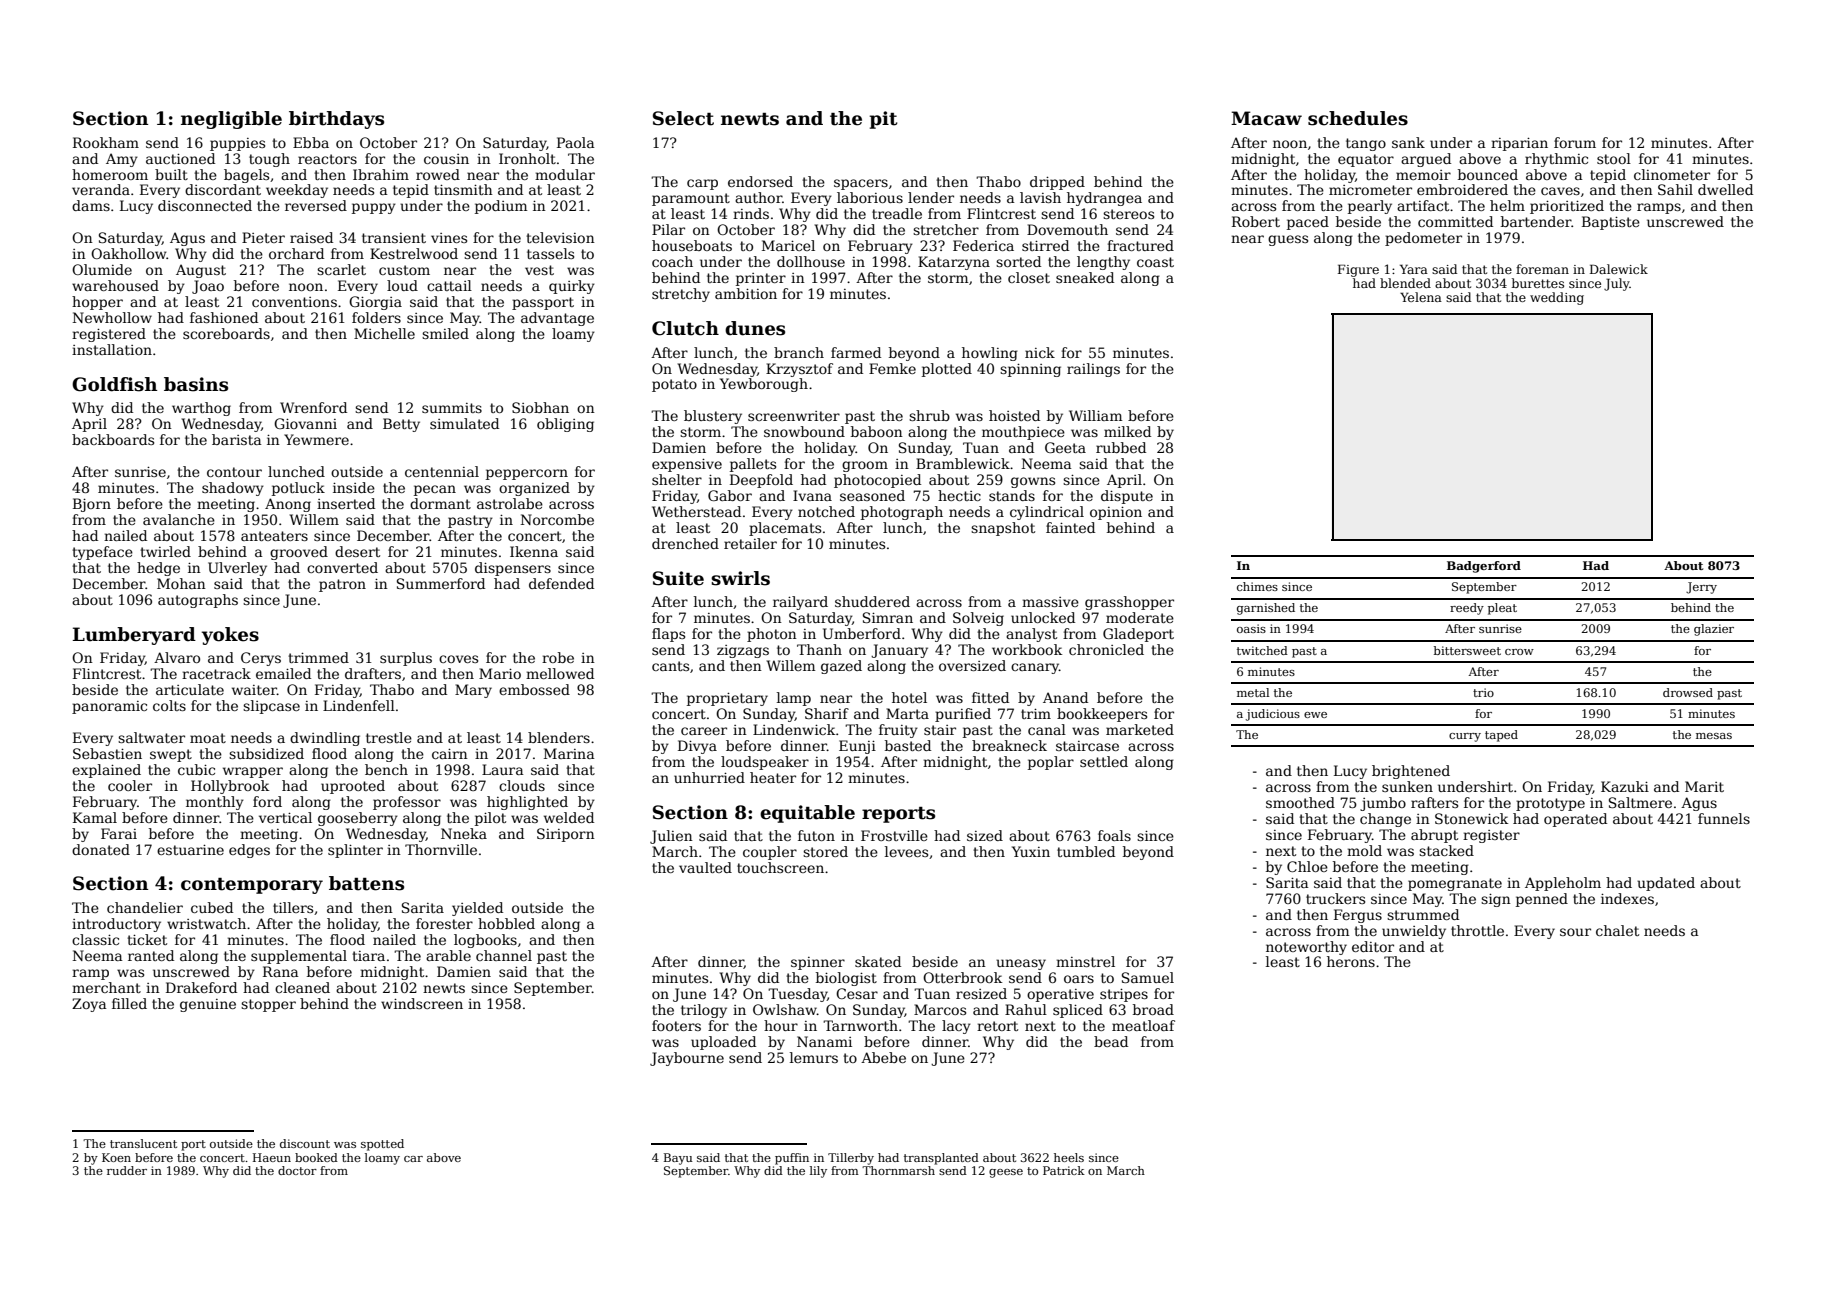 Image resolution: width=1826 pixels, height=1291 pixels. Describe the element at coordinates (382, 1145) in the screenshot. I see `spotted` at that location.
